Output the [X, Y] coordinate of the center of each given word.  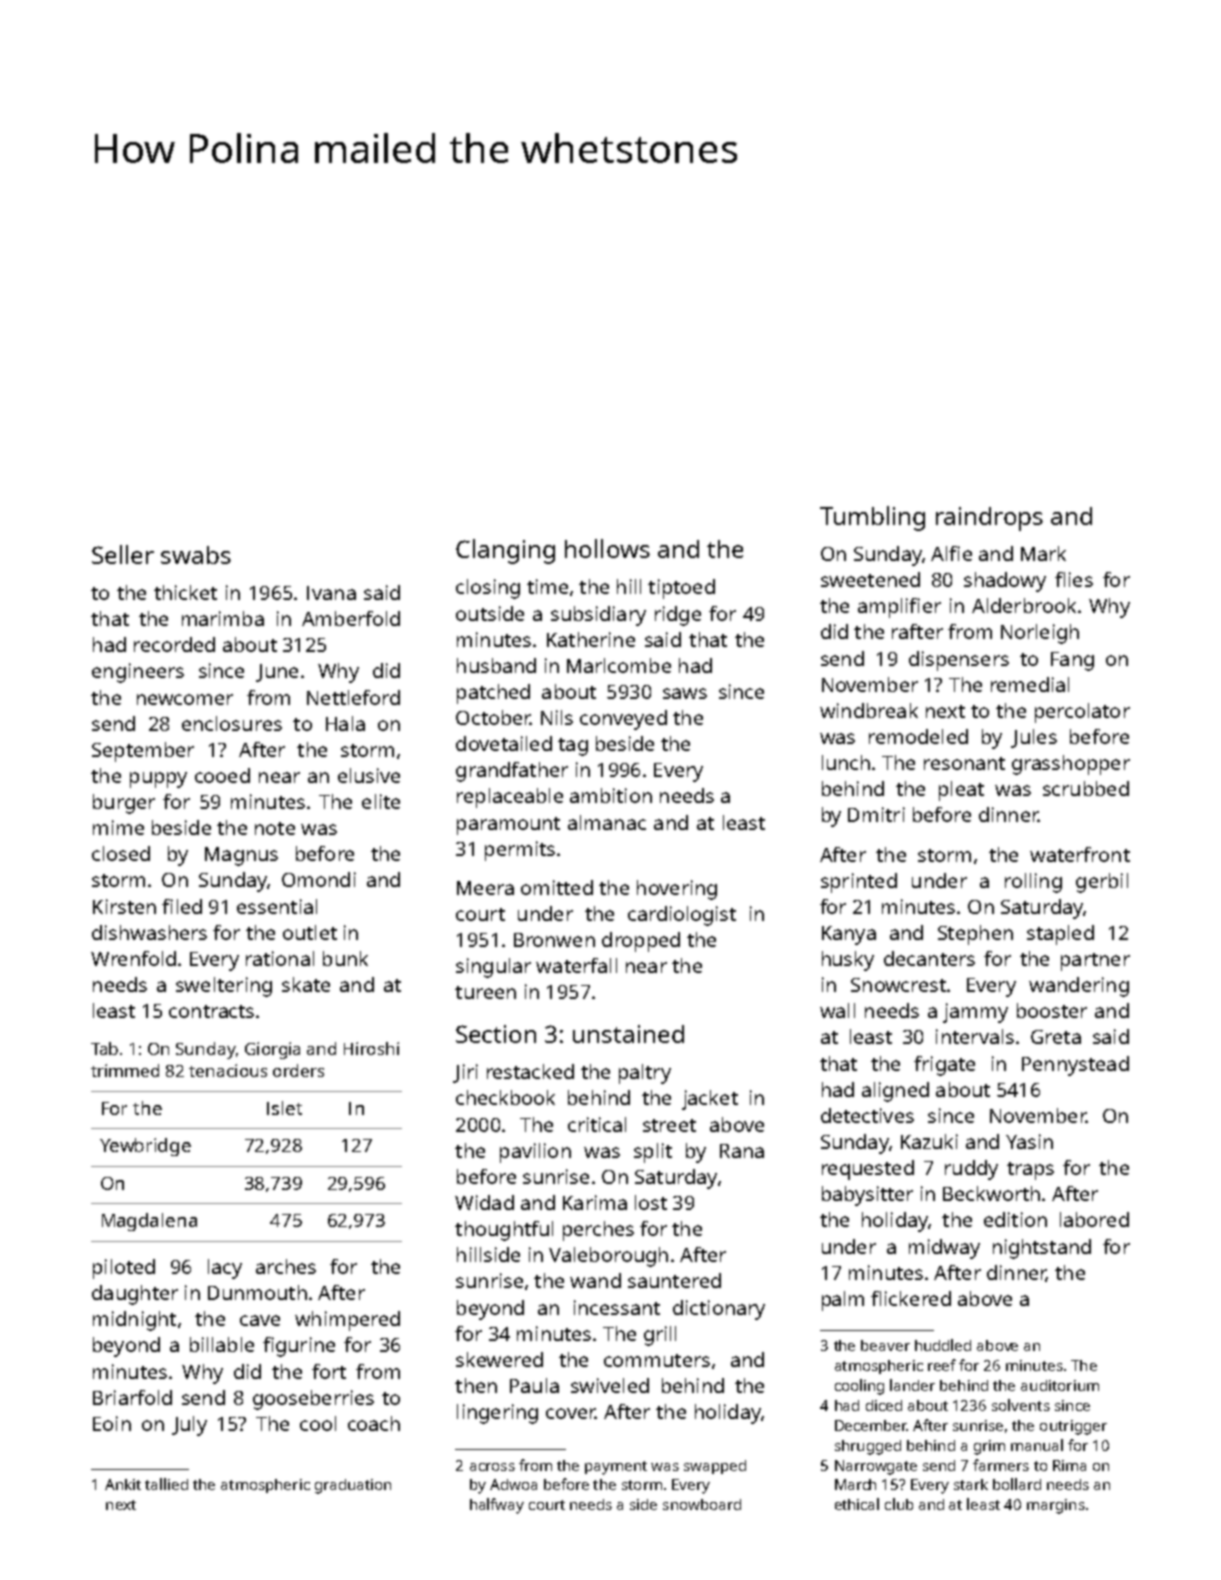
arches [286, 1266]
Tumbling [872, 518]
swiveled [610, 1385]
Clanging [505, 551]
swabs [196, 555]
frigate [944, 1066]
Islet [284, 1108]
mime [118, 827]
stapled [1060, 935]
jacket [710, 1100]
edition [1015, 1219]
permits [520, 851]
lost [651, 1202]
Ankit [123, 1484]
